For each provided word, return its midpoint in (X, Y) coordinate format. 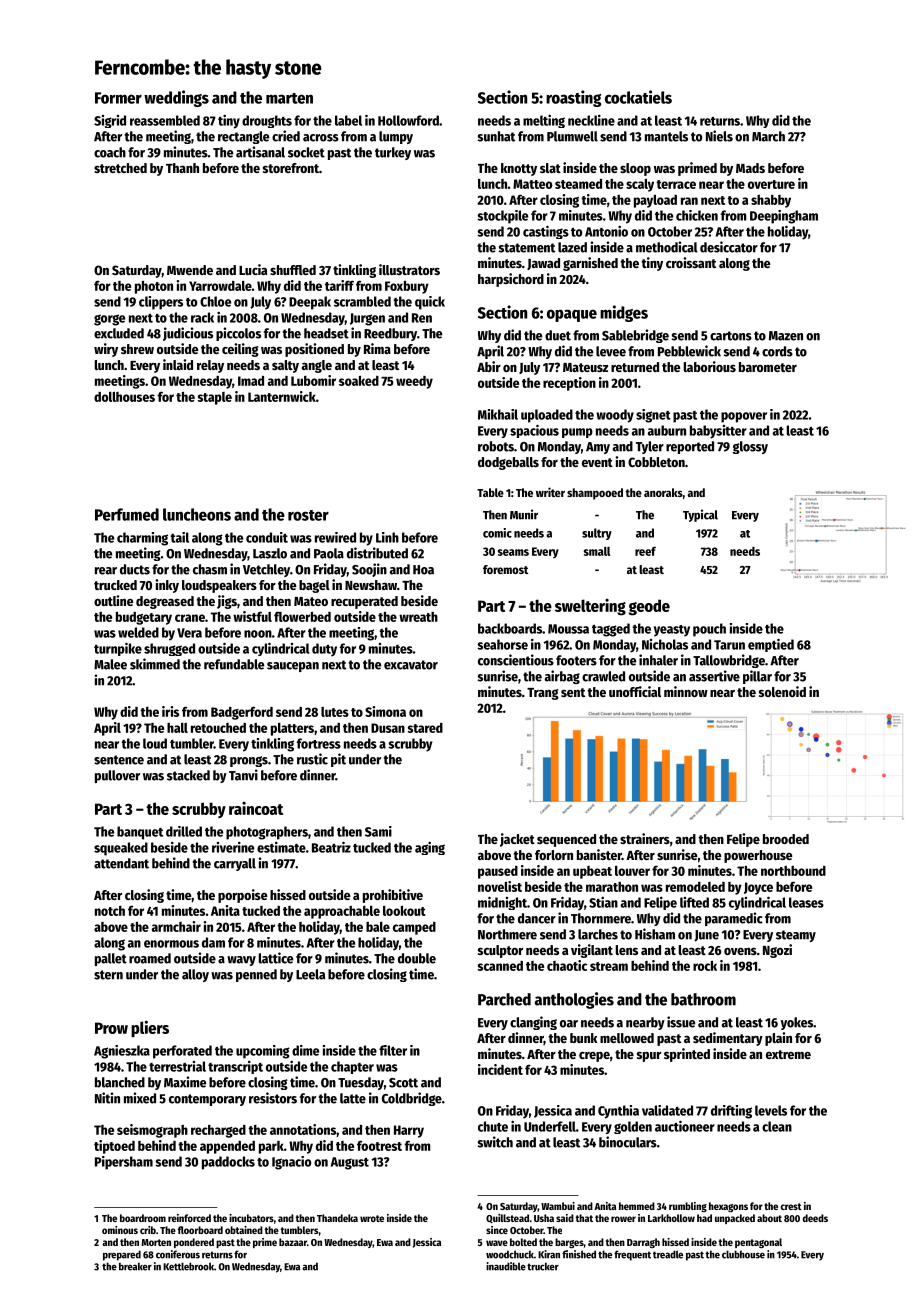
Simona (385, 711)
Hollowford (408, 120)
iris (170, 711)
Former (118, 98)
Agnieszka (122, 1052)
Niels (719, 136)
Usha (544, 1218)
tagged (611, 630)
